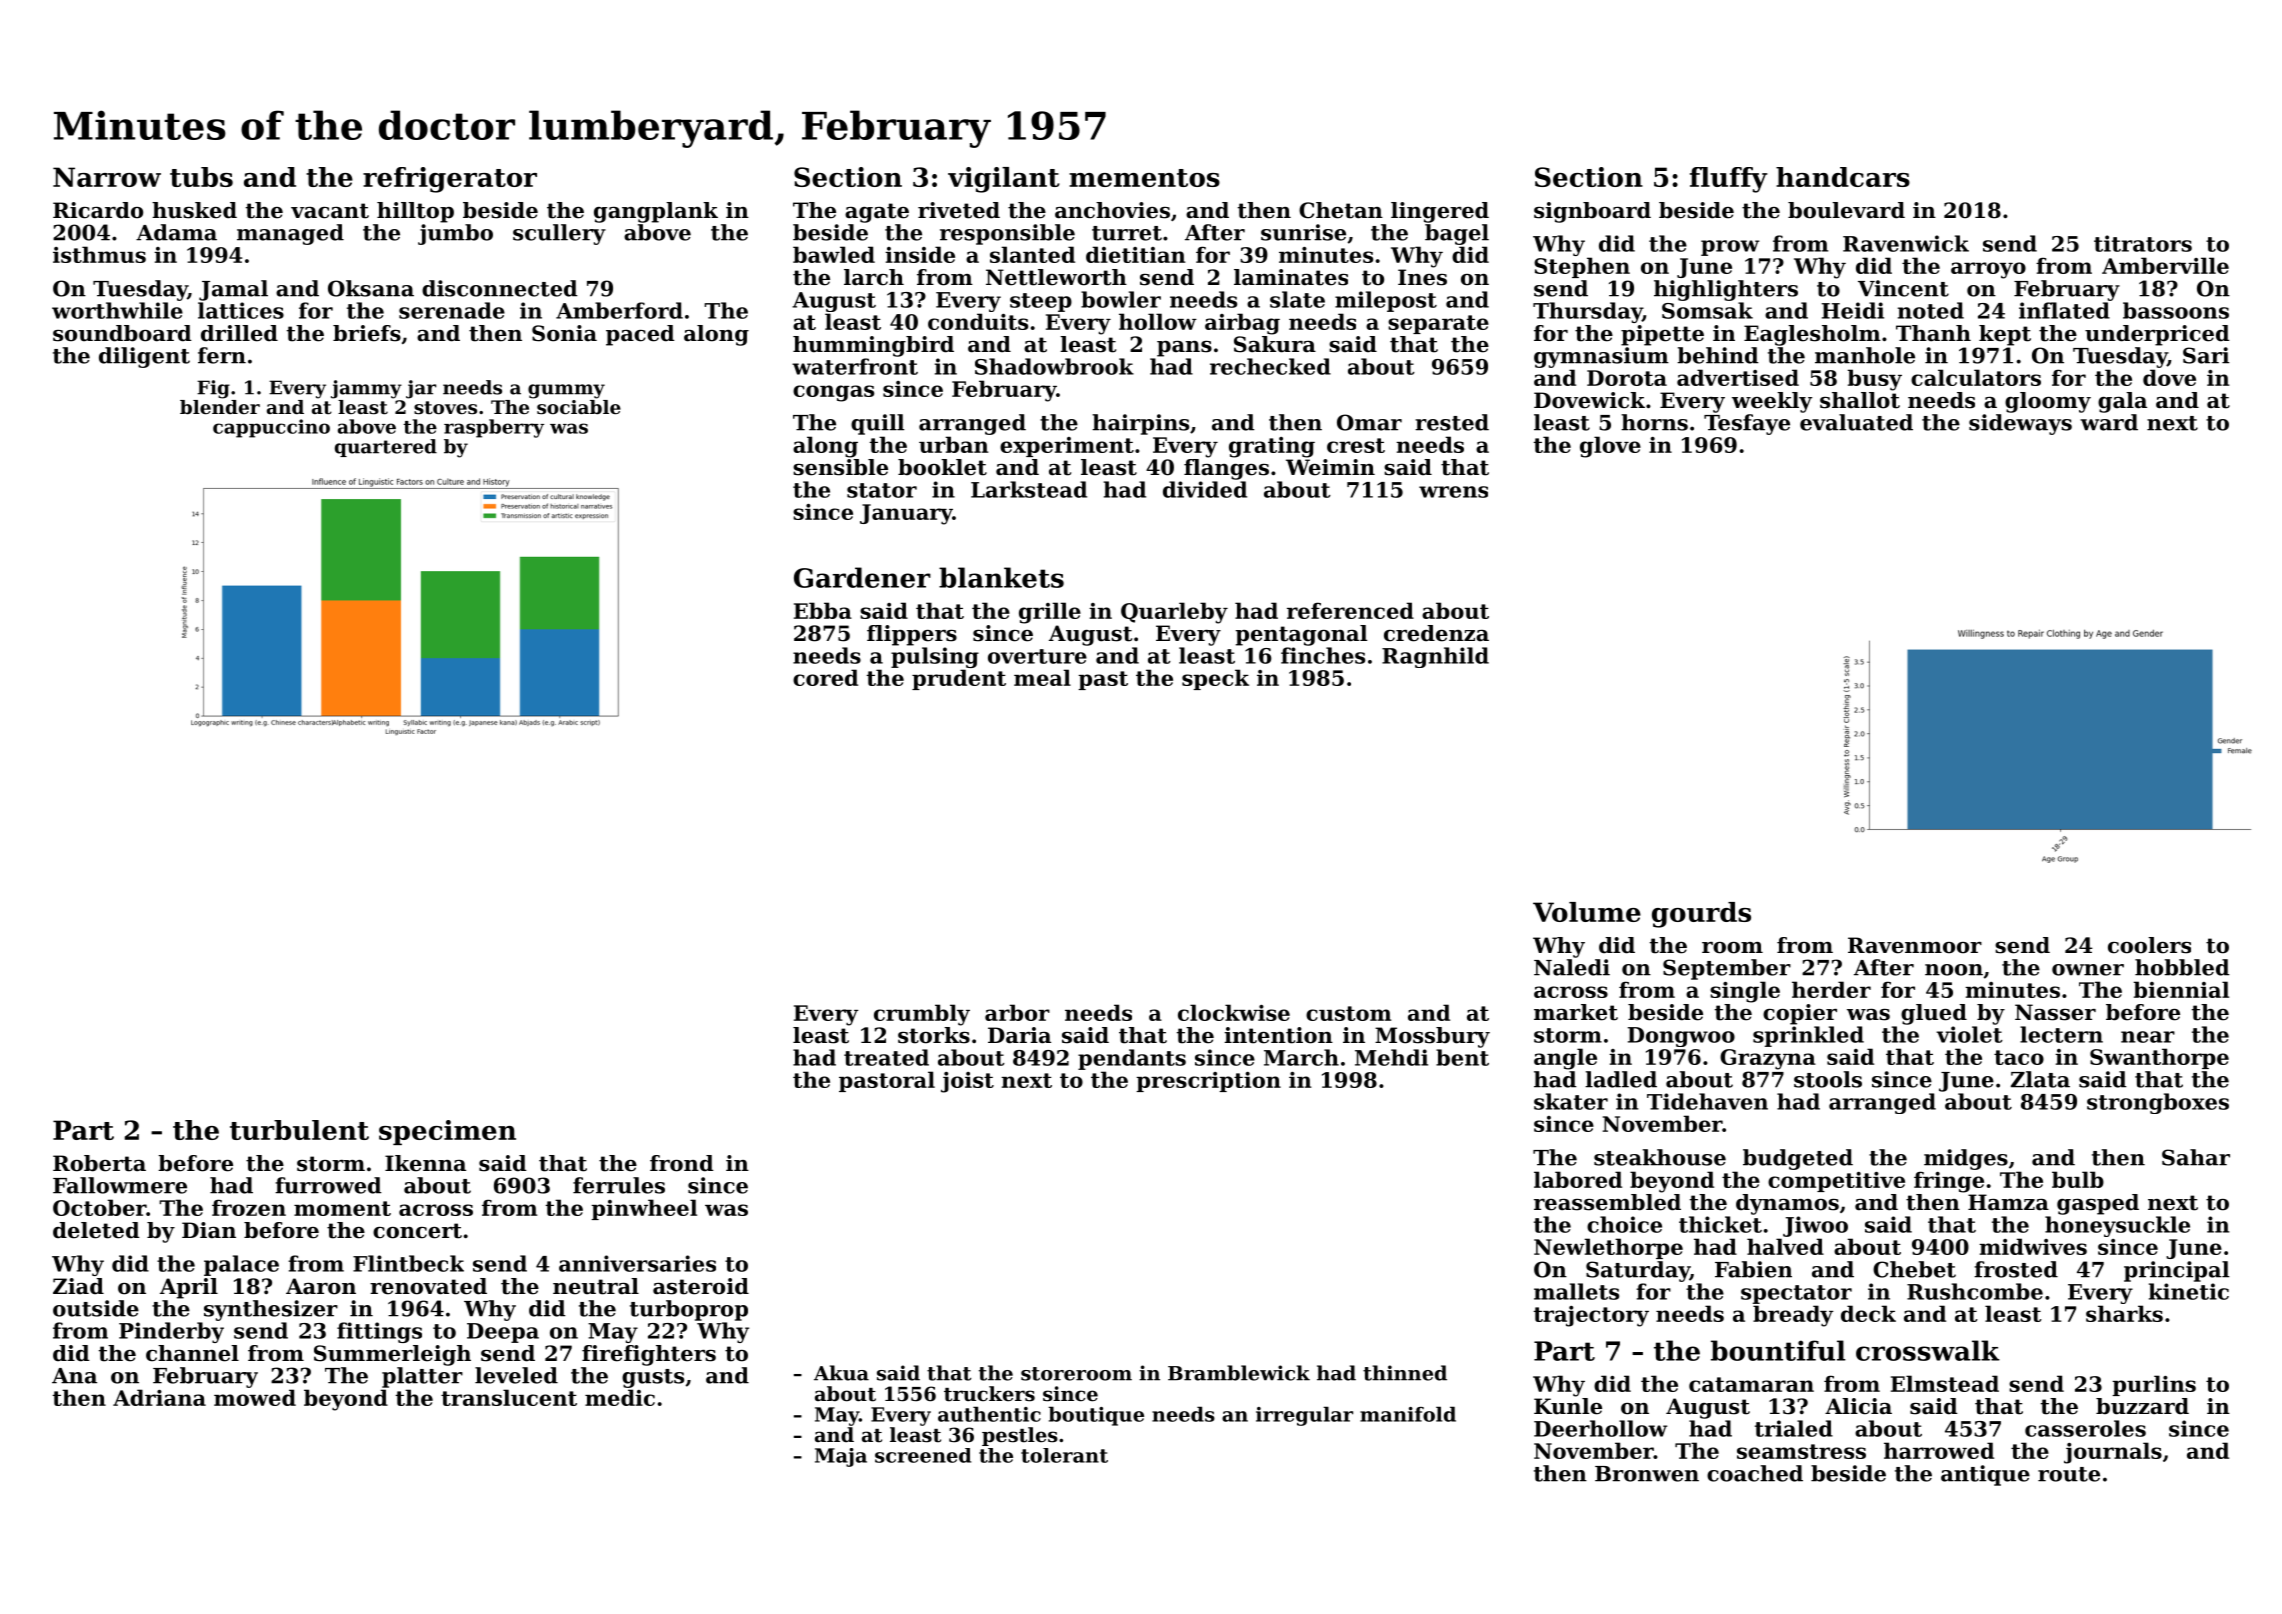  I want to click on Amberville, so click(2165, 265).
